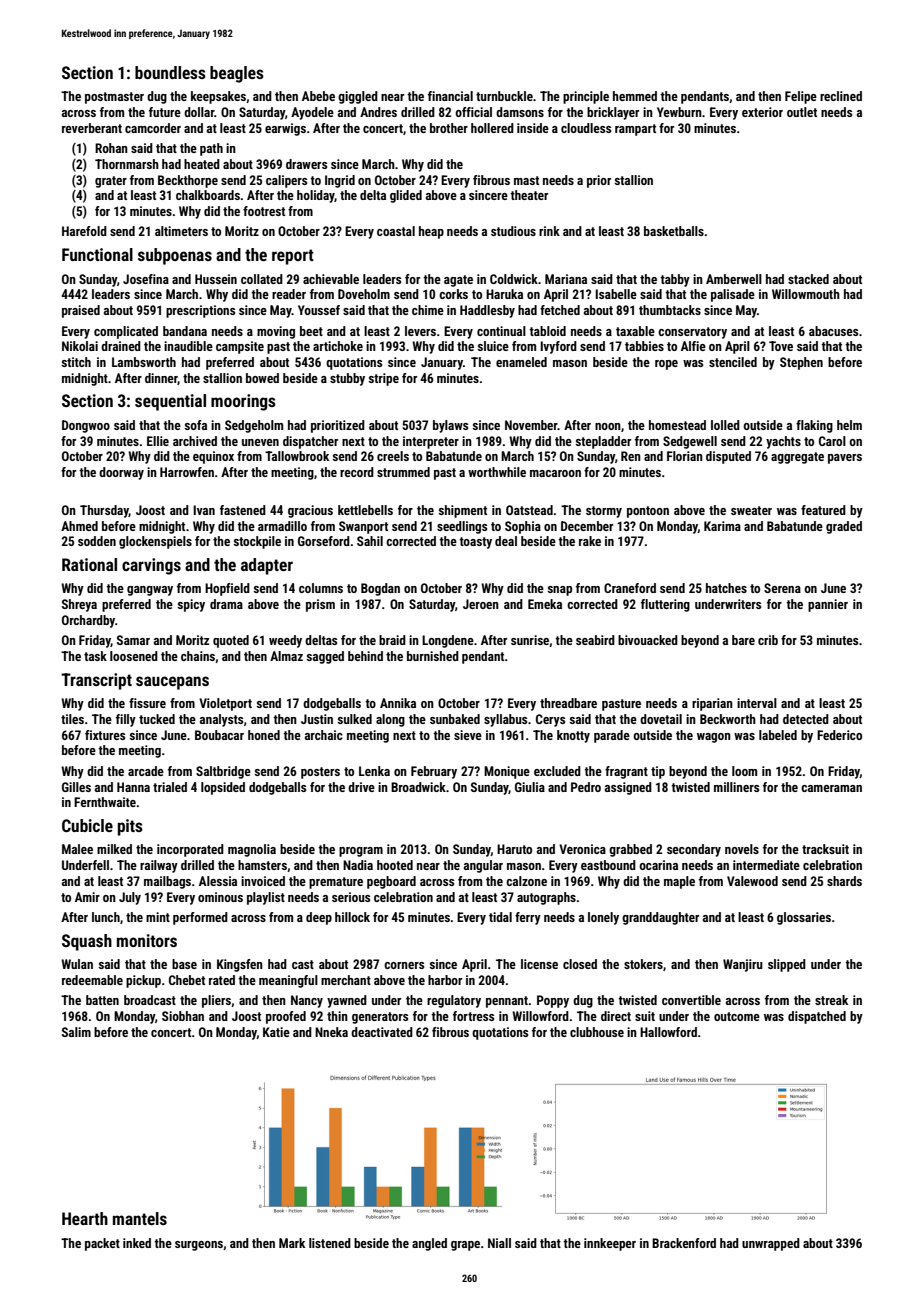  I want to click on stockpile, so click(257, 542).
